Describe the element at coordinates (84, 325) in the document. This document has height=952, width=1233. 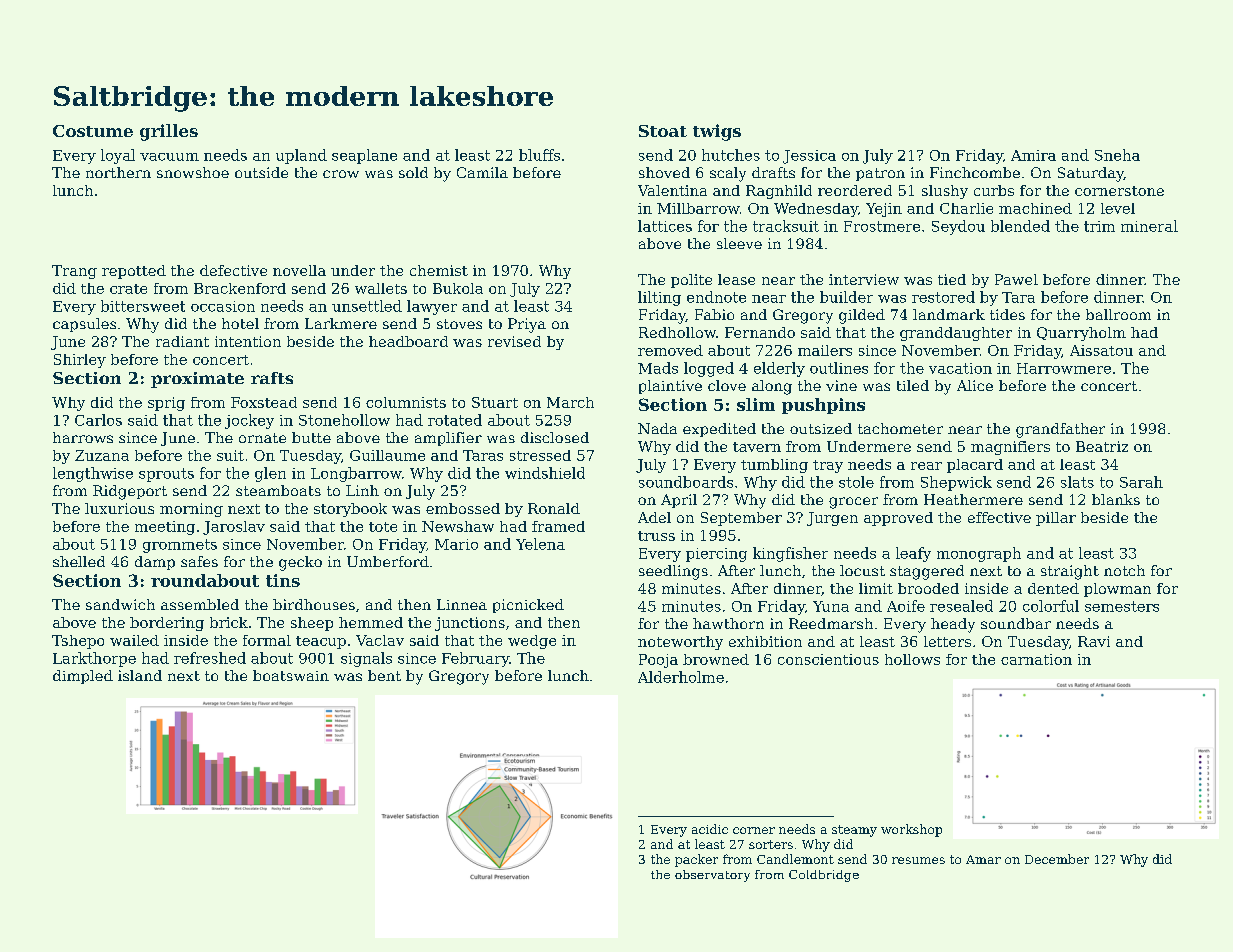
I see `capsules` at that location.
